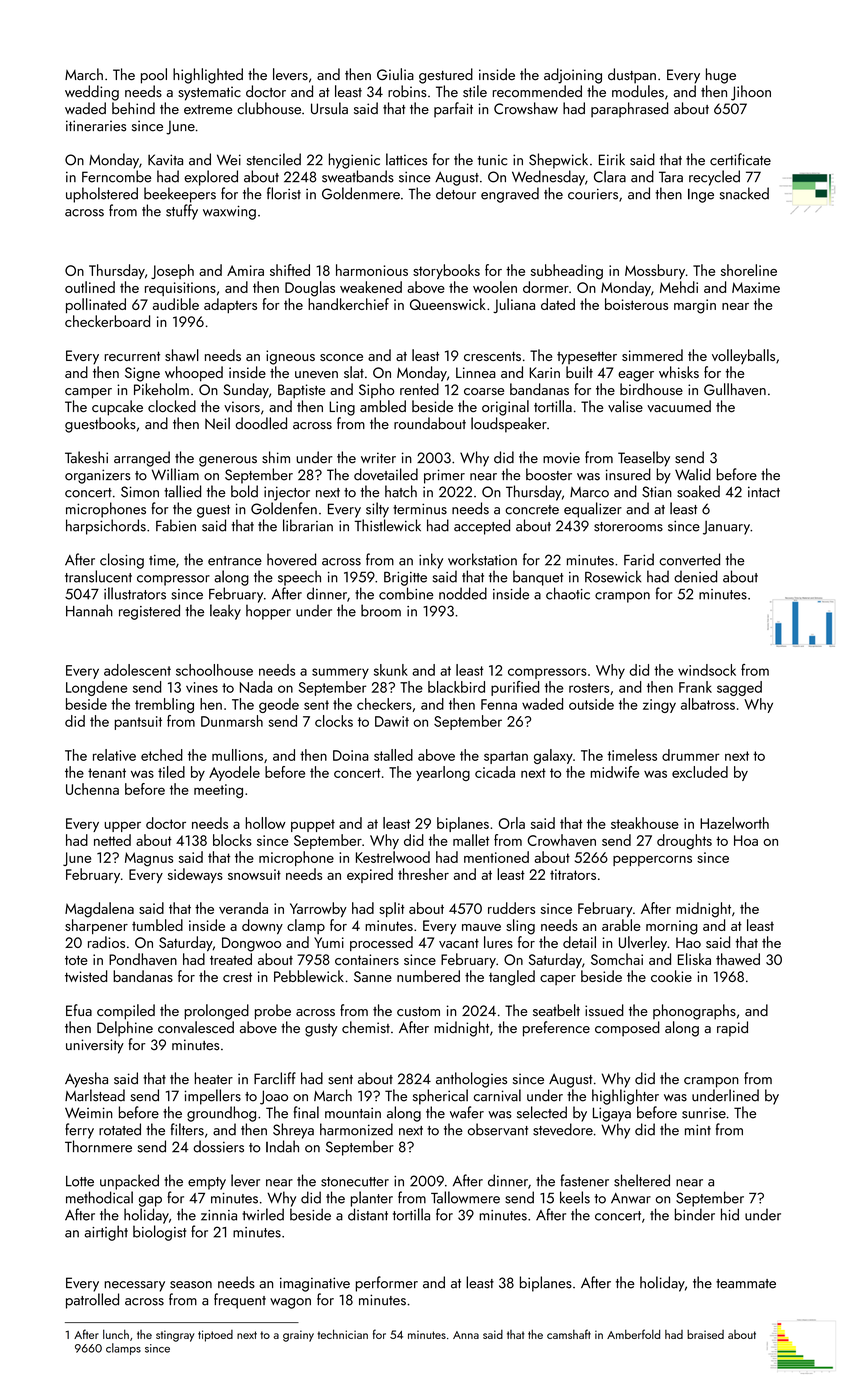 The width and height of the document is (849, 1400). What do you see at coordinates (353, 1113) in the document?
I see `mountain` at bounding box center [353, 1113].
